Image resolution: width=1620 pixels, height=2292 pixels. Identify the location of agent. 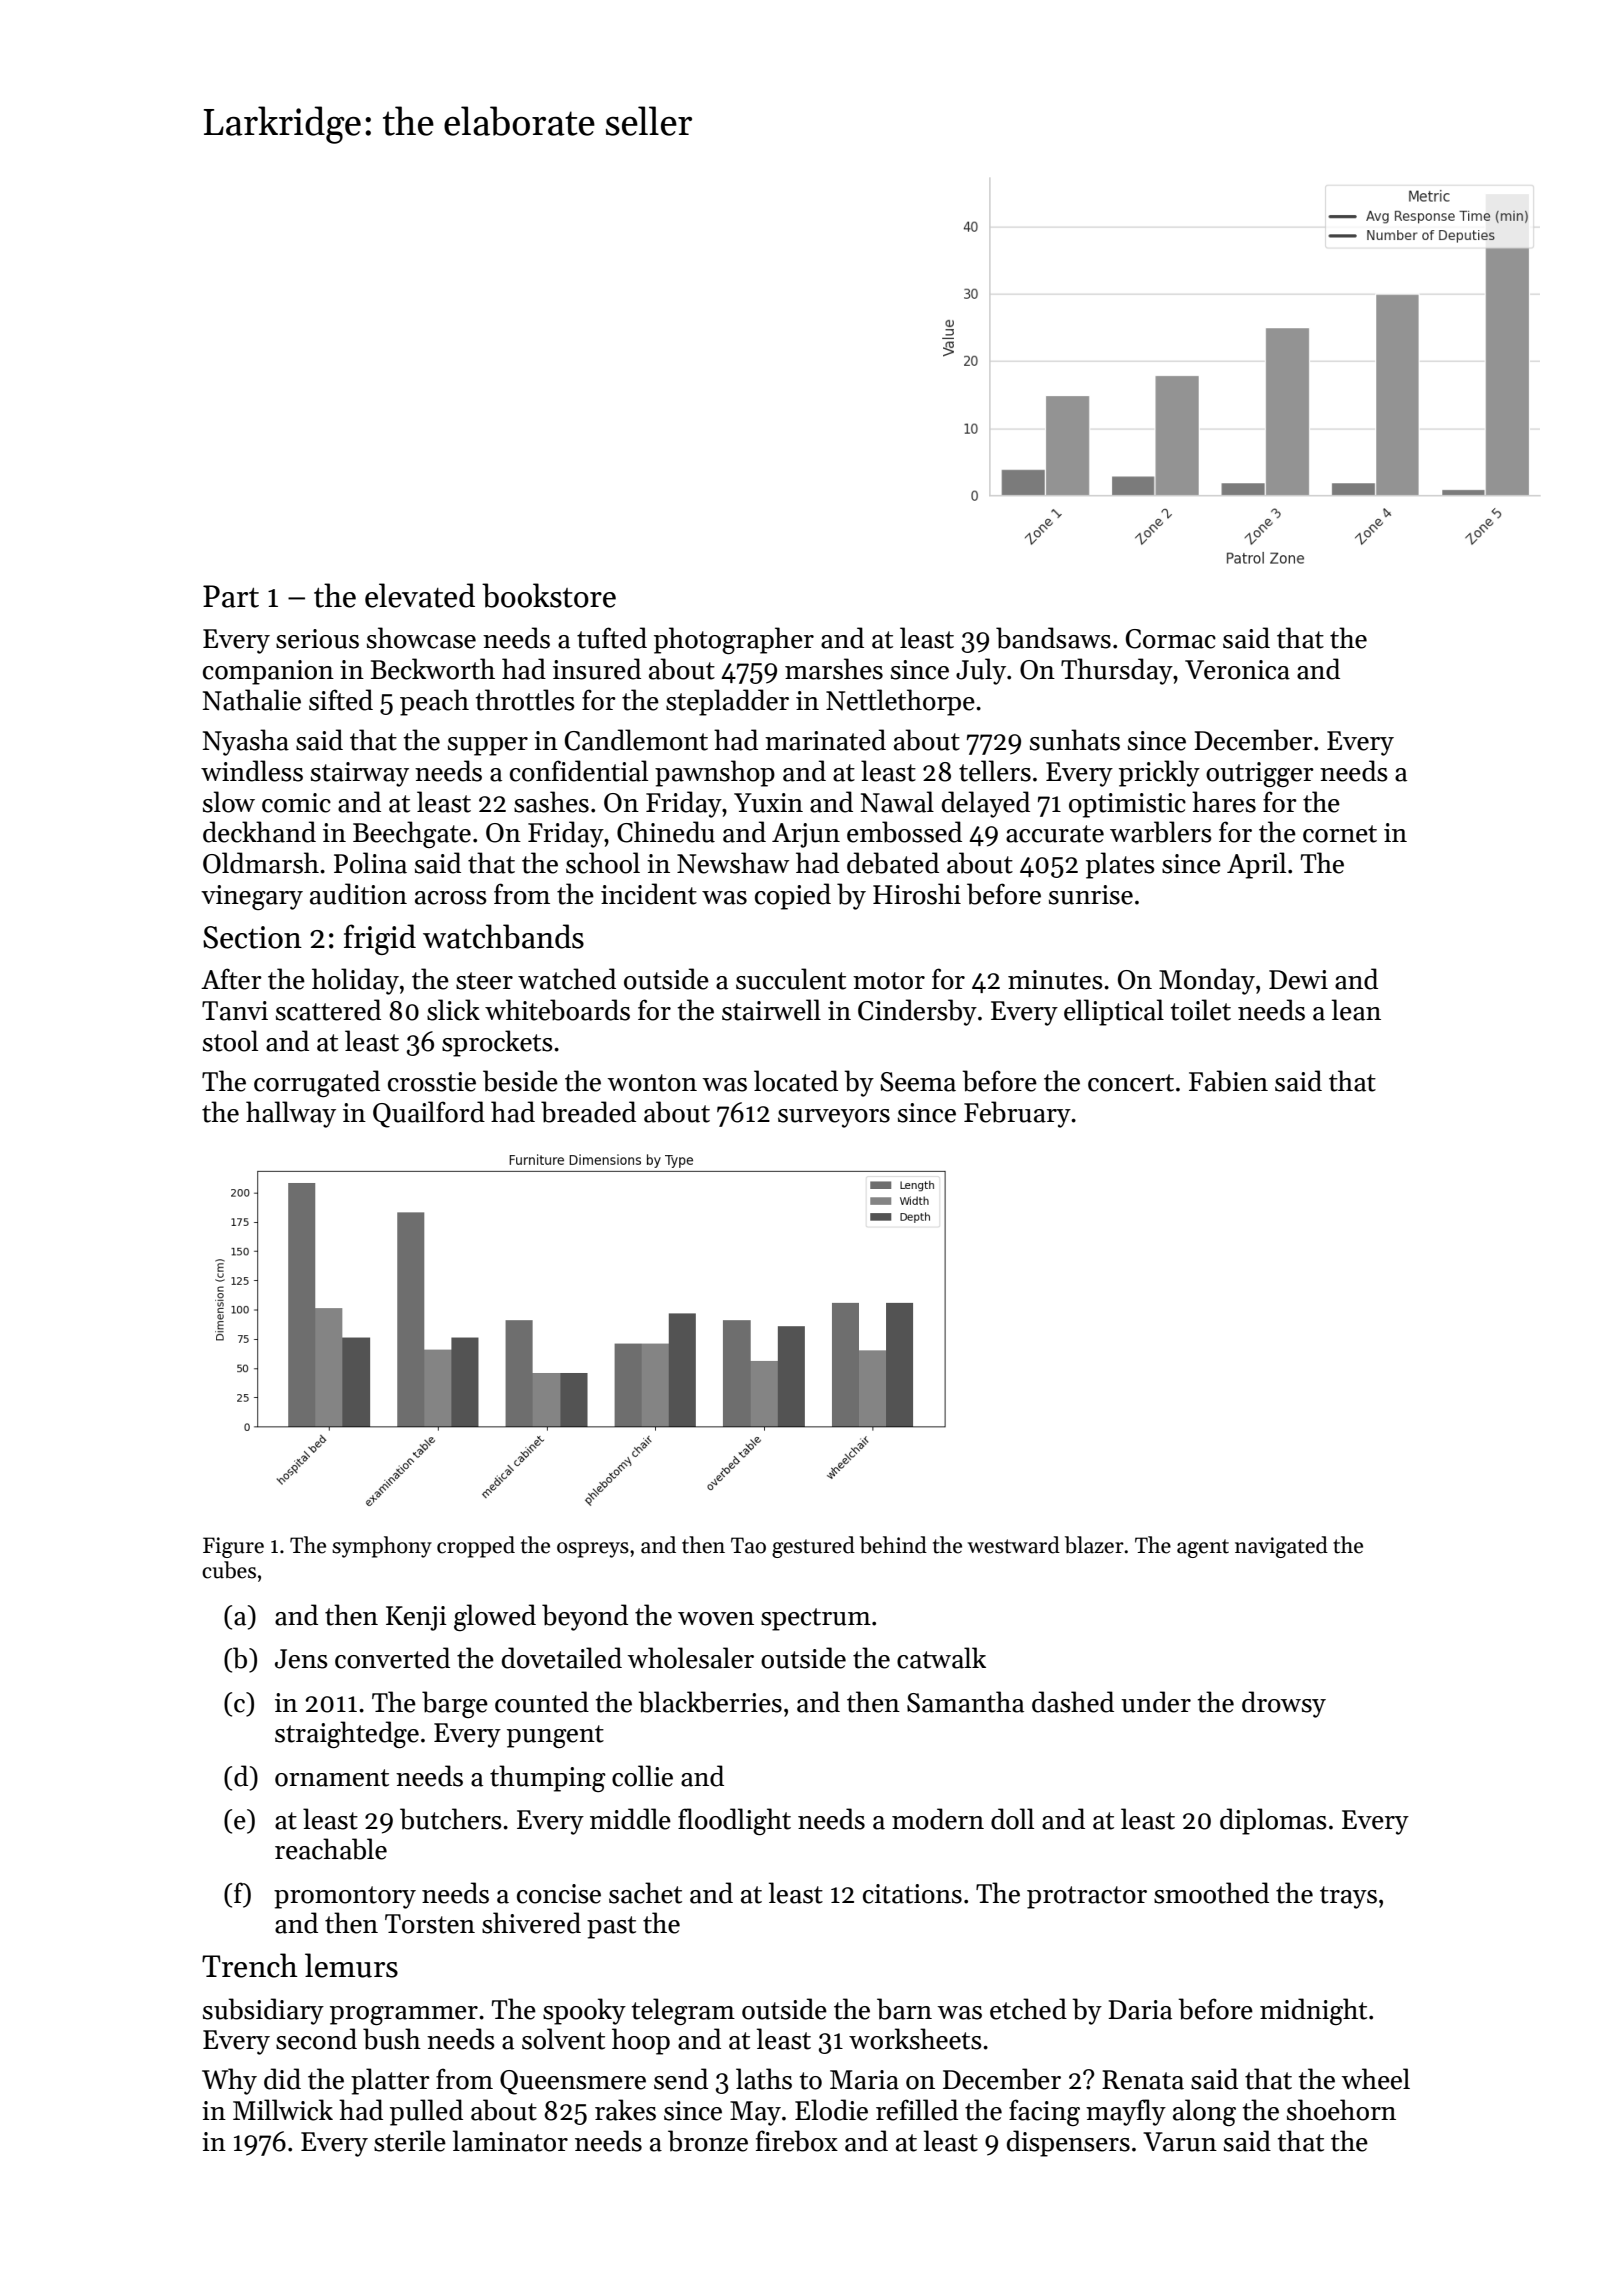
(1203, 1548).
